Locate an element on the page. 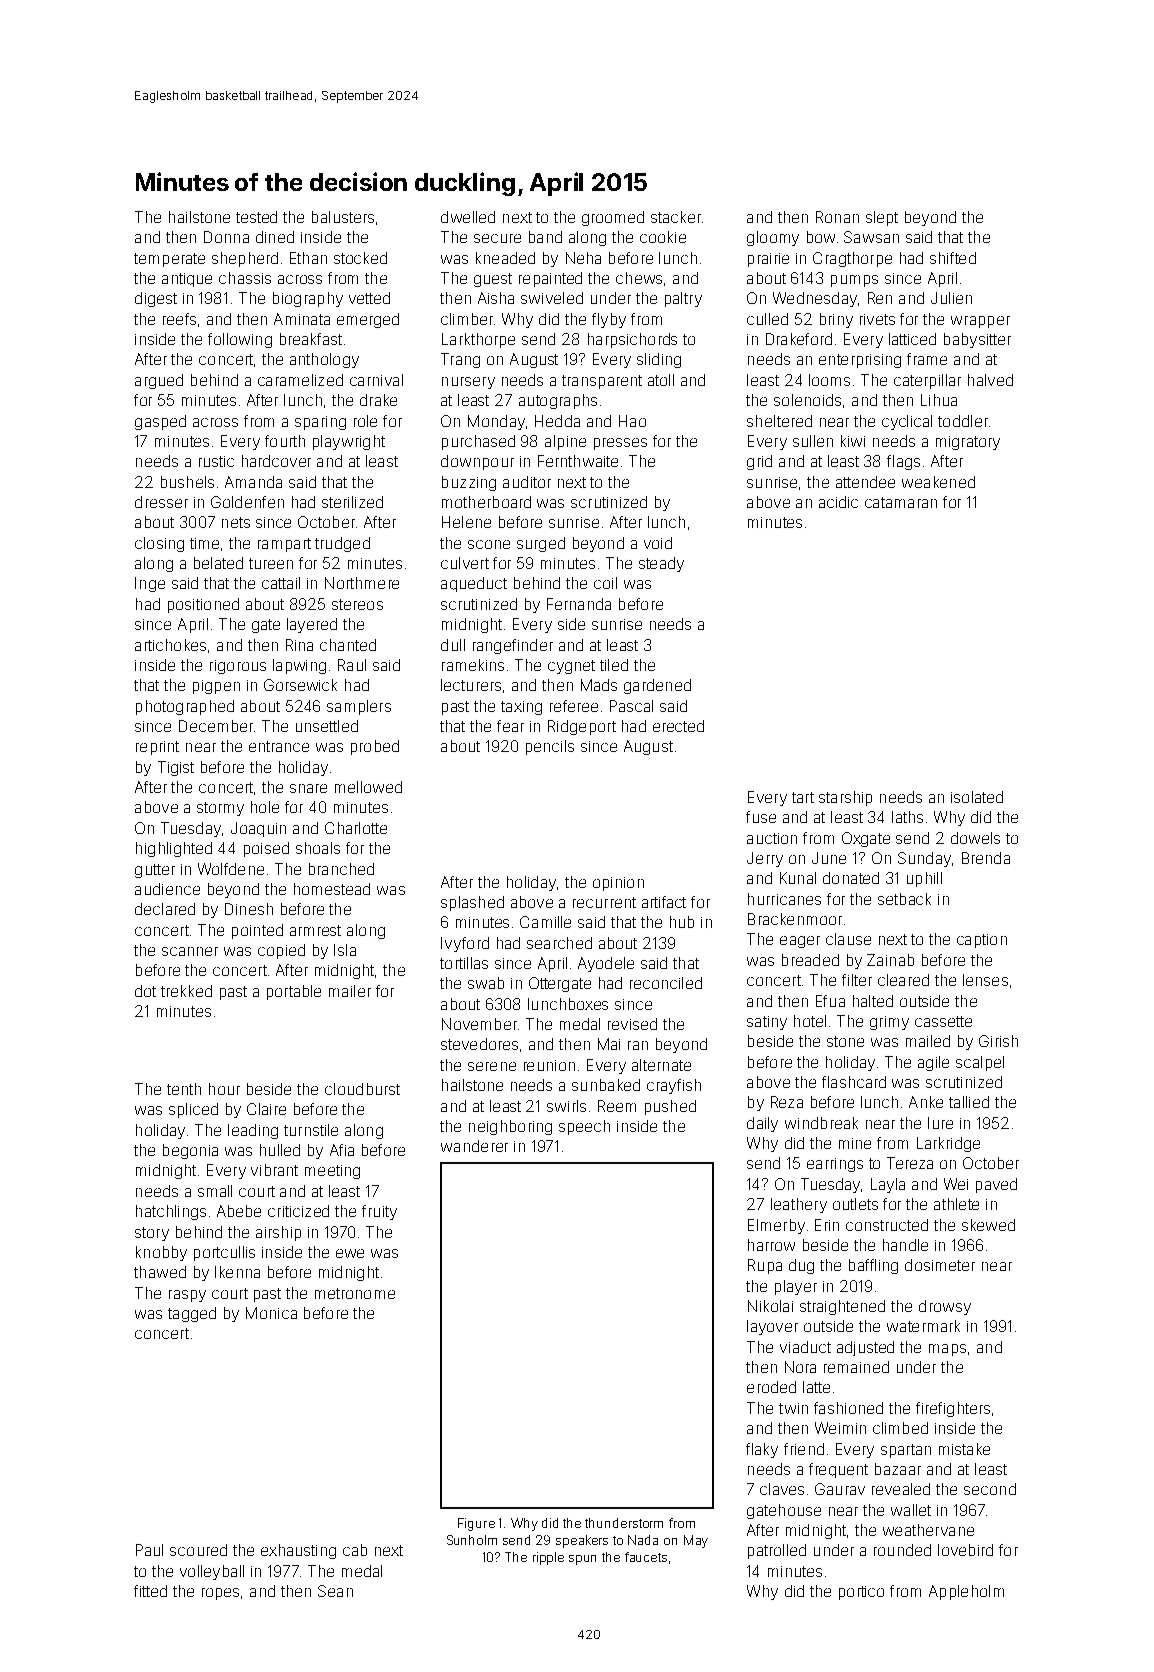 The image size is (1154, 1672). fitted is located at coordinates (150, 1591).
